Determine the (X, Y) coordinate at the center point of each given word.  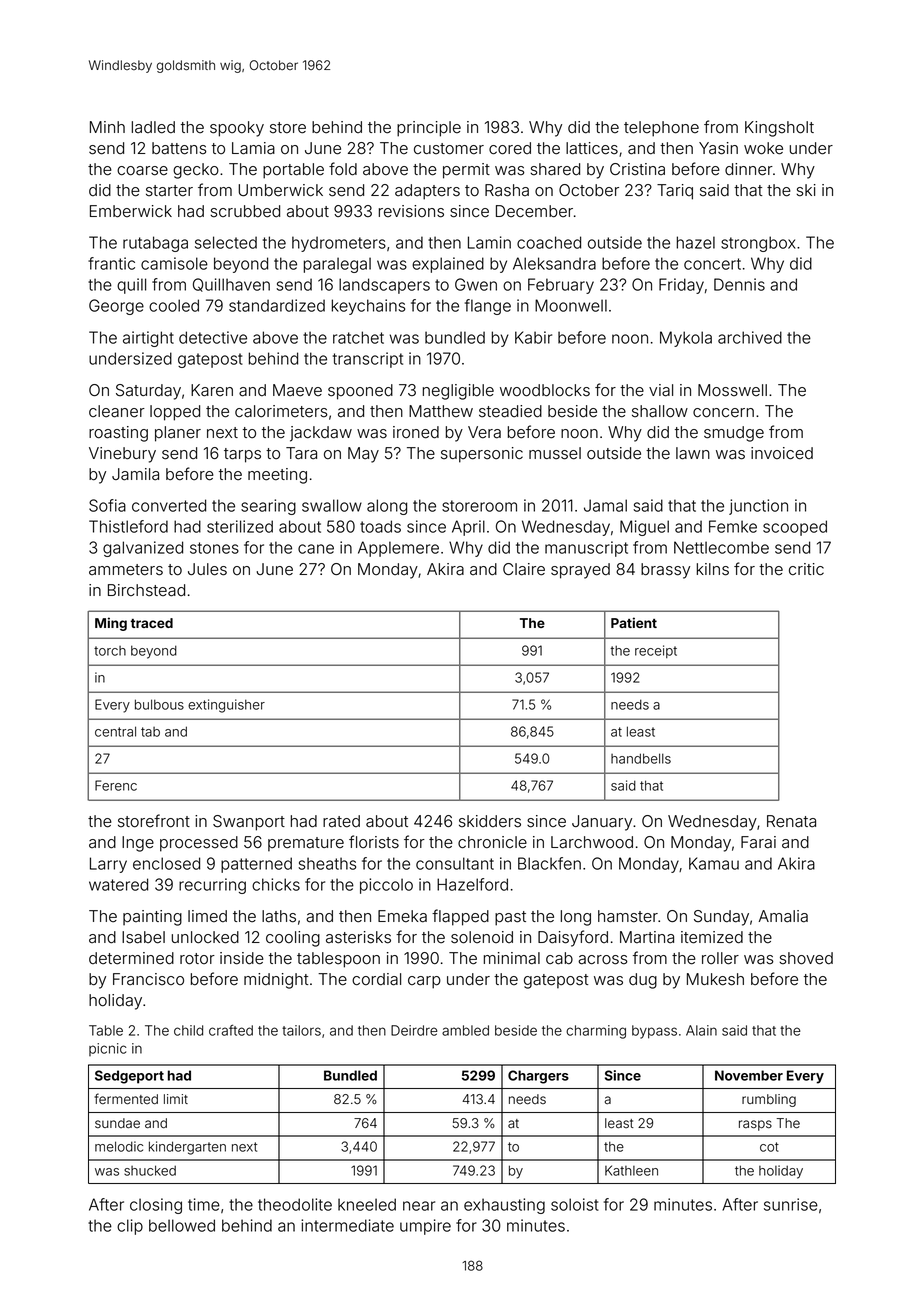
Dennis (739, 284)
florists (374, 842)
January (602, 823)
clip (130, 1227)
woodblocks (545, 390)
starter (169, 191)
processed (199, 844)
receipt (656, 651)
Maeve (297, 390)
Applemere (398, 549)
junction (758, 507)
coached (549, 242)
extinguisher (226, 706)
